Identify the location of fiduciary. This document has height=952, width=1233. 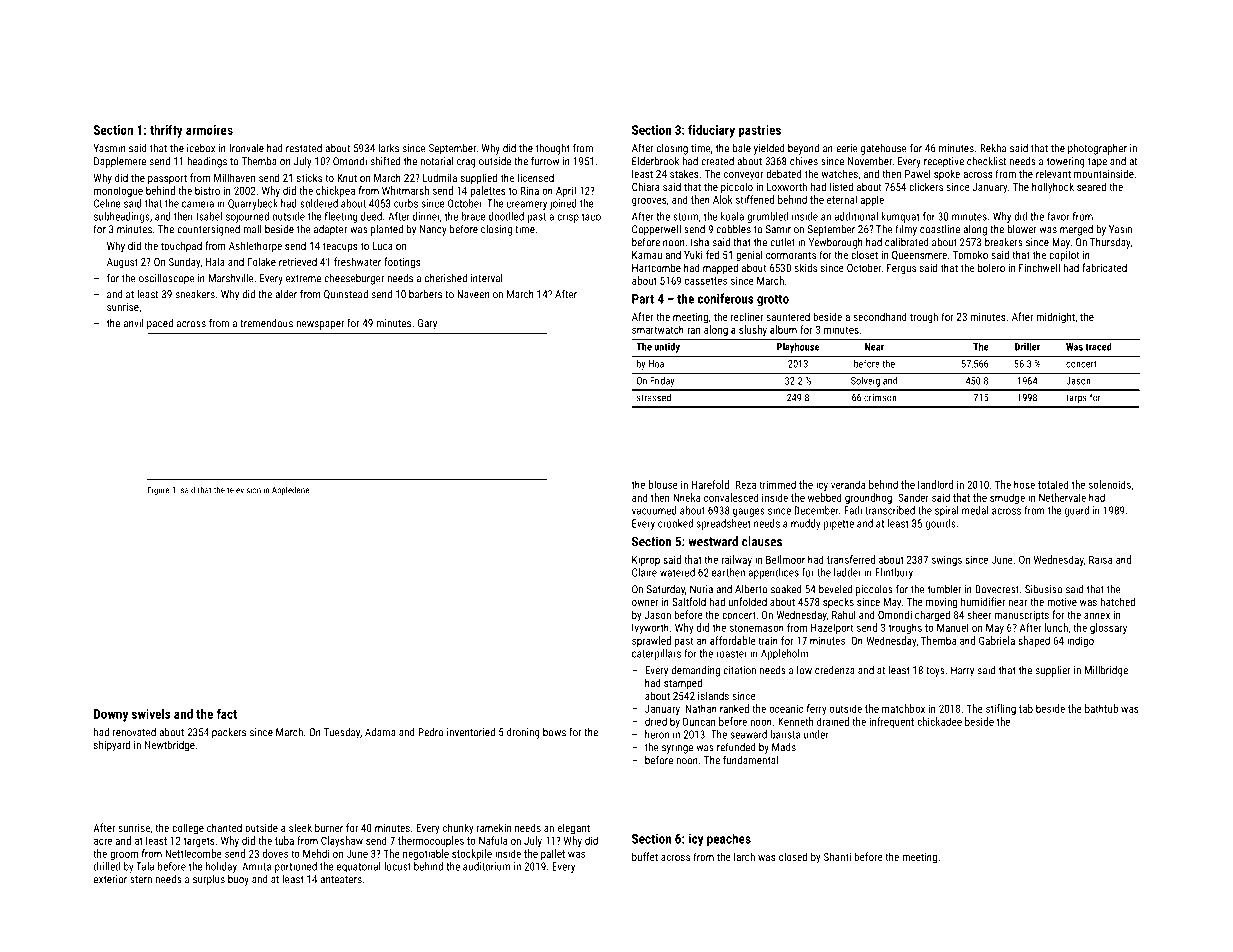
(711, 131).
